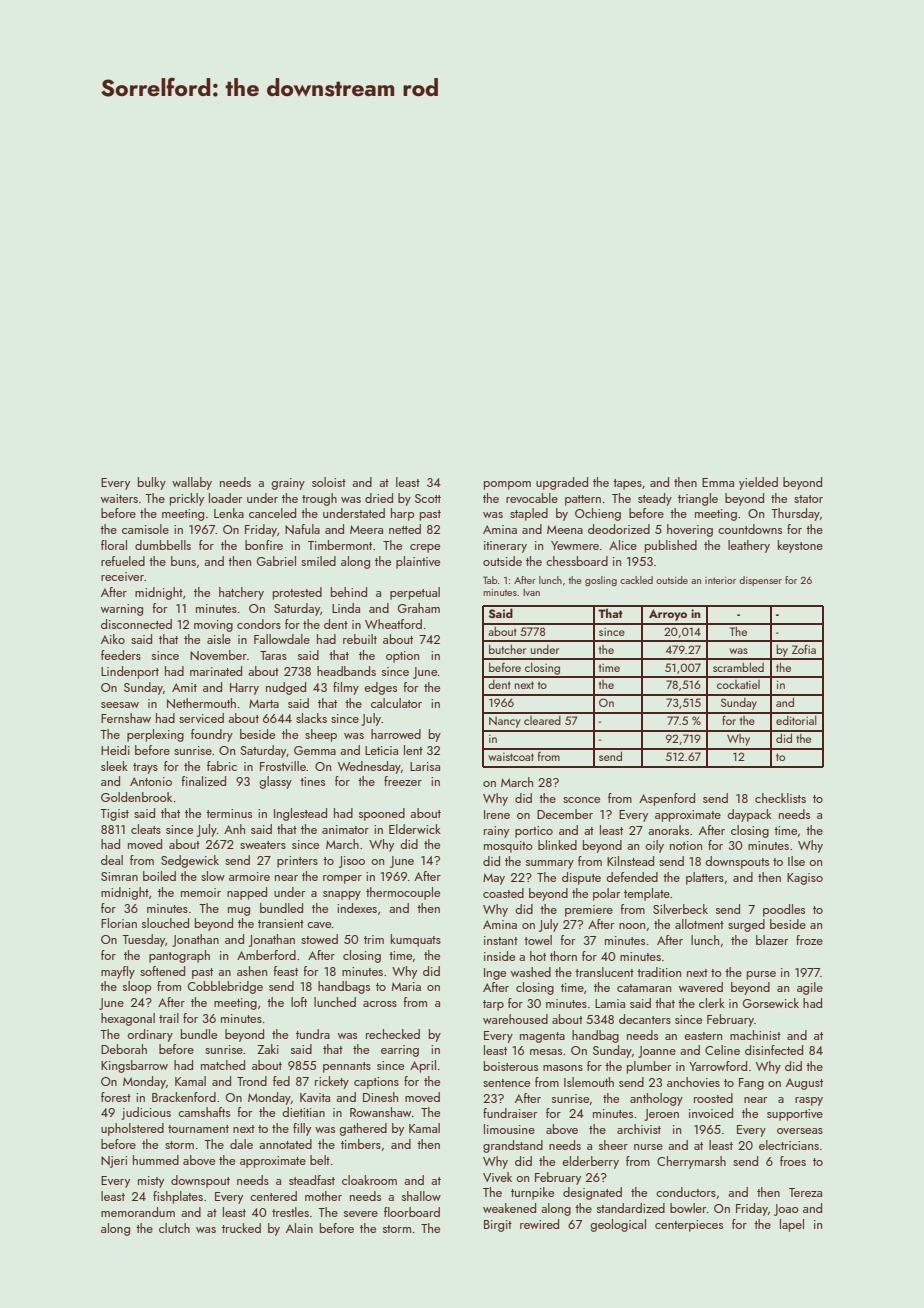 The image size is (924, 1308). What do you see at coordinates (312, 1180) in the page?
I see `steadfast` at bounding box center [312, 1180].
